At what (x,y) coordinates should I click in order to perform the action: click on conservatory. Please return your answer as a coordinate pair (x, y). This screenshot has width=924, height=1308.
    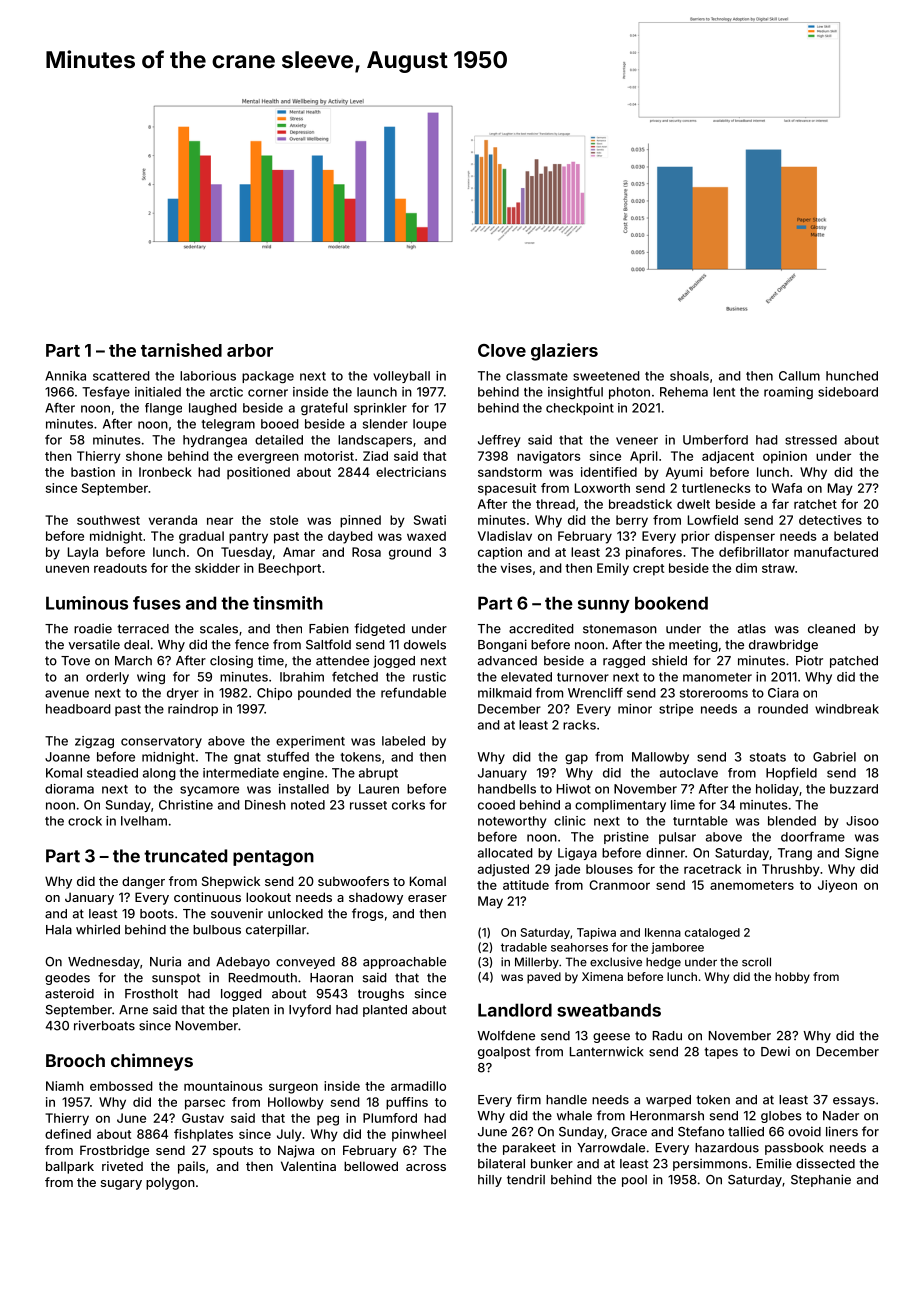
    Looking at the image, I should click on (161, 742).
